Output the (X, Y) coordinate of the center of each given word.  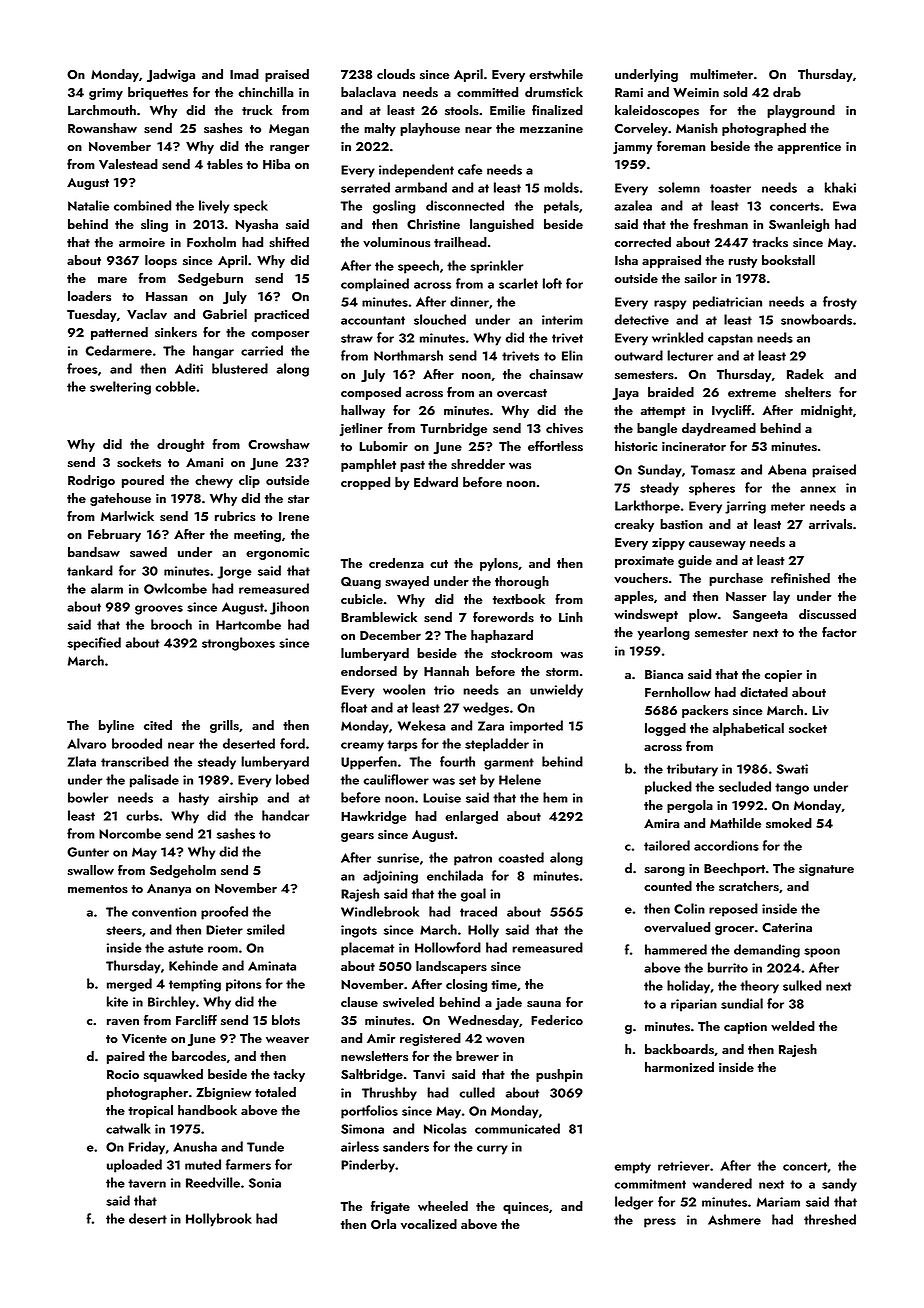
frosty (840, 303)
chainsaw (556, 374)
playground (801, 111)
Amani (204, 462)
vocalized (429, 1224)
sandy (839, 1185)
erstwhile (556, 74)
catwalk (128, 1128)
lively (214, 207)
